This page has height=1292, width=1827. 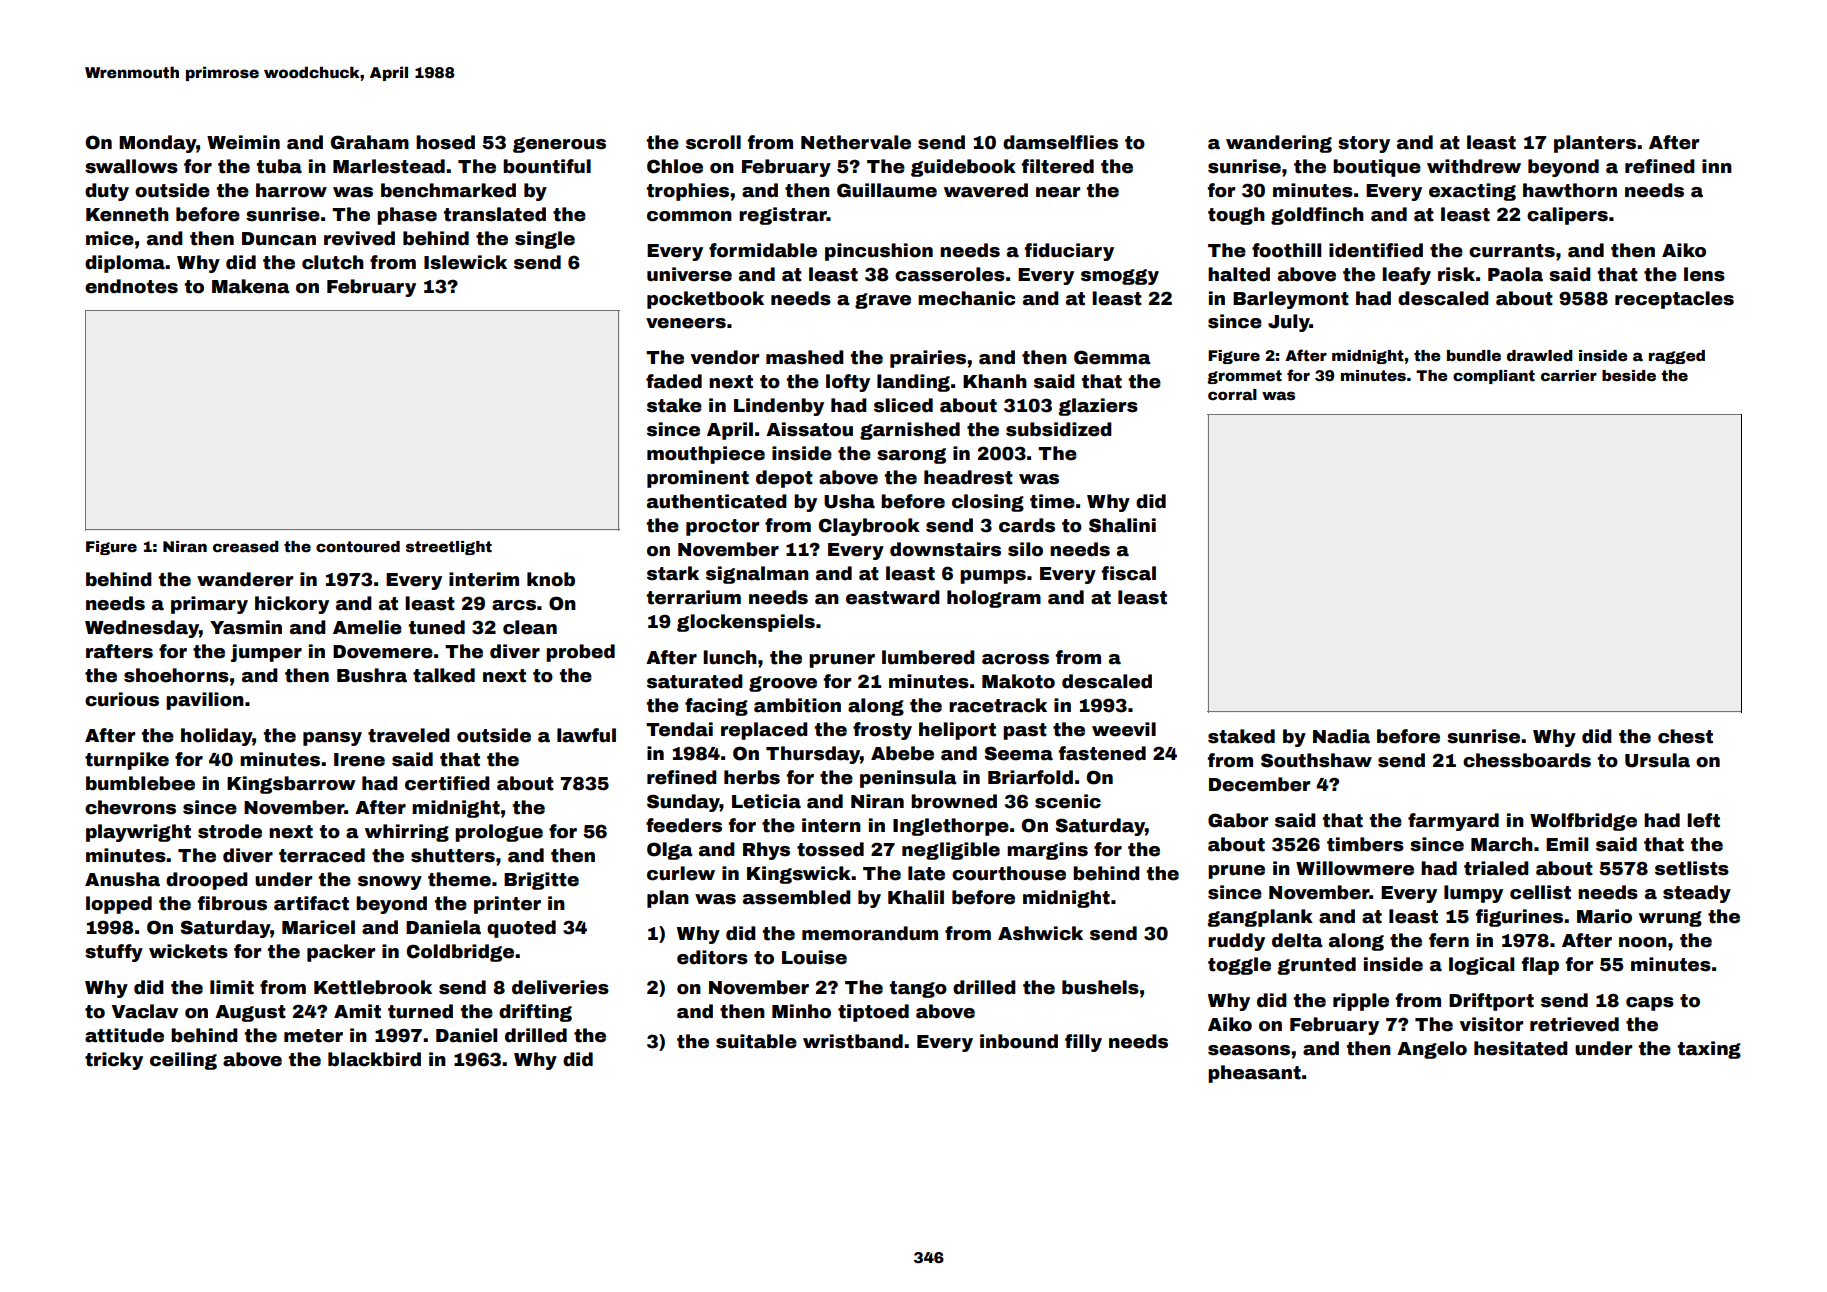 I want to click on holiday, so click(x=217, y=737).
